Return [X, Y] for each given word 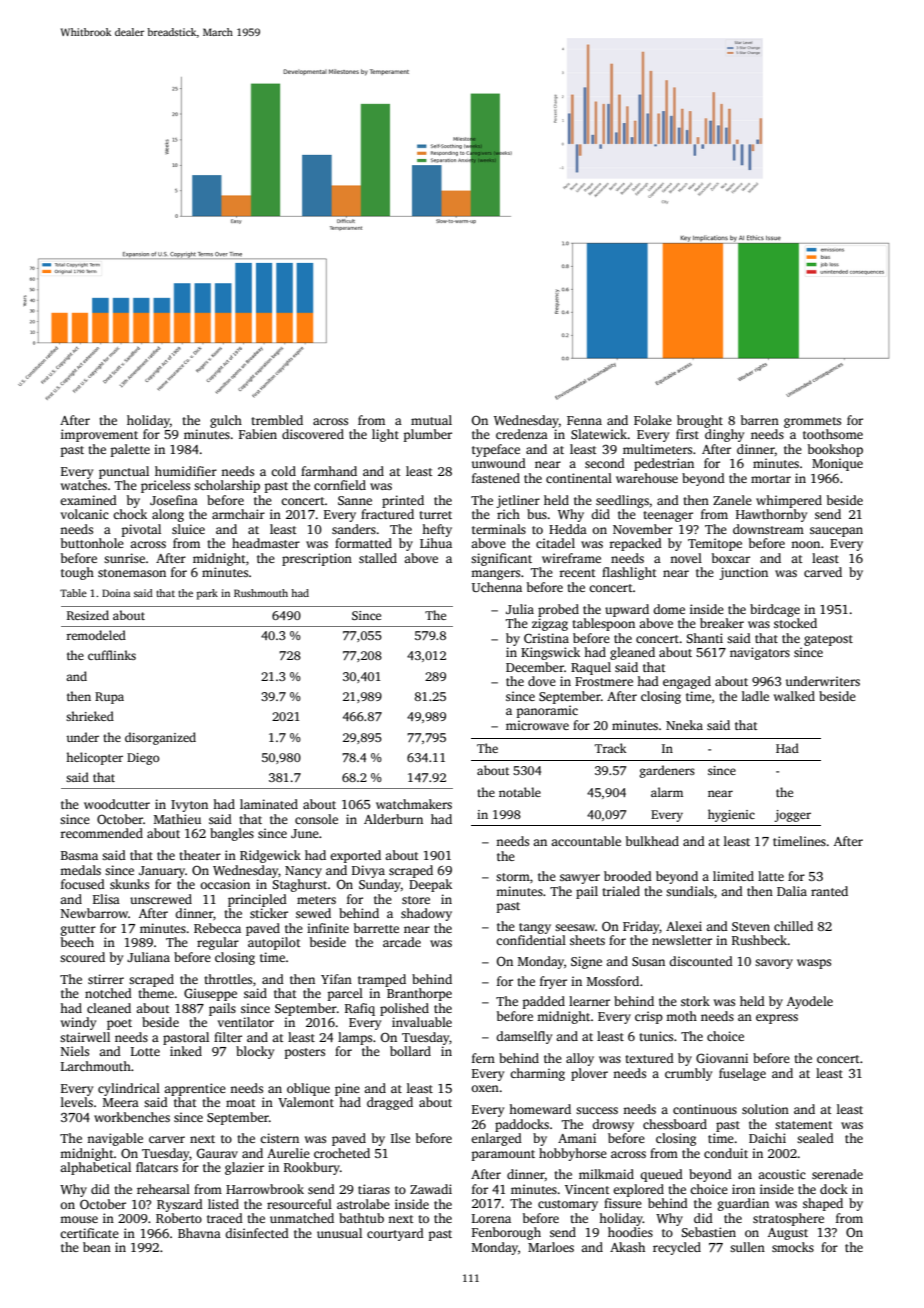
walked [794, 696]
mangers [495, 575]
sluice [188, 529]
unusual [339, 1233]
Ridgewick [270, 856]
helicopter [94, 758]
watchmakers [414, 804]
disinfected [257, 1233]
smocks [793, 1247]
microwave [537, 725]
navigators [760, 653]
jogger [792, 816]
